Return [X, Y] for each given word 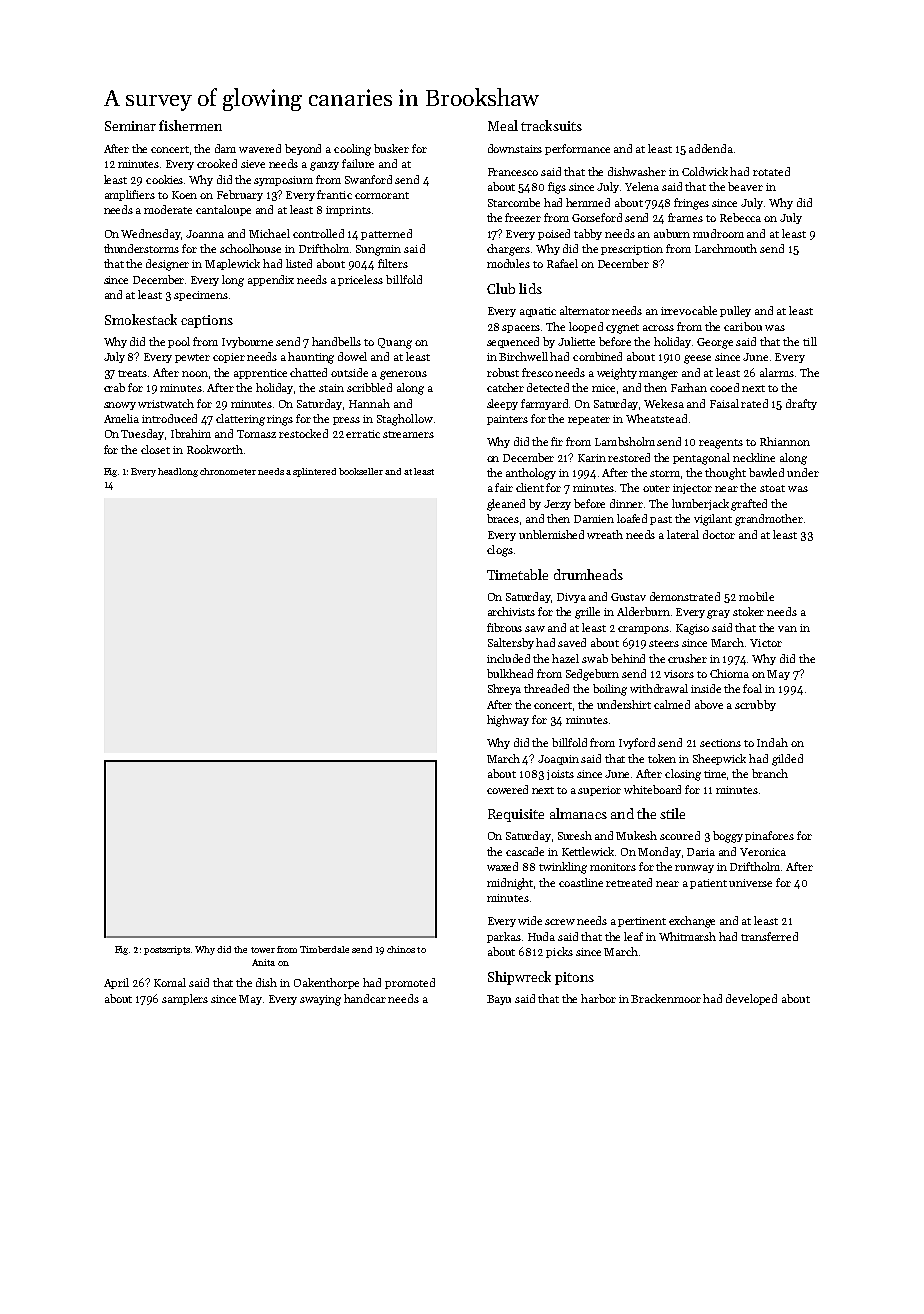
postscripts [167, 950]
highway [508, 721]
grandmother [769, 520]
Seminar [130, 126]
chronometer [228, 471]
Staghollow [405, 420]
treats [132, 373]
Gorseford [597, 217]
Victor [766, 643]
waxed [502, 866]
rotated [771, 171]
